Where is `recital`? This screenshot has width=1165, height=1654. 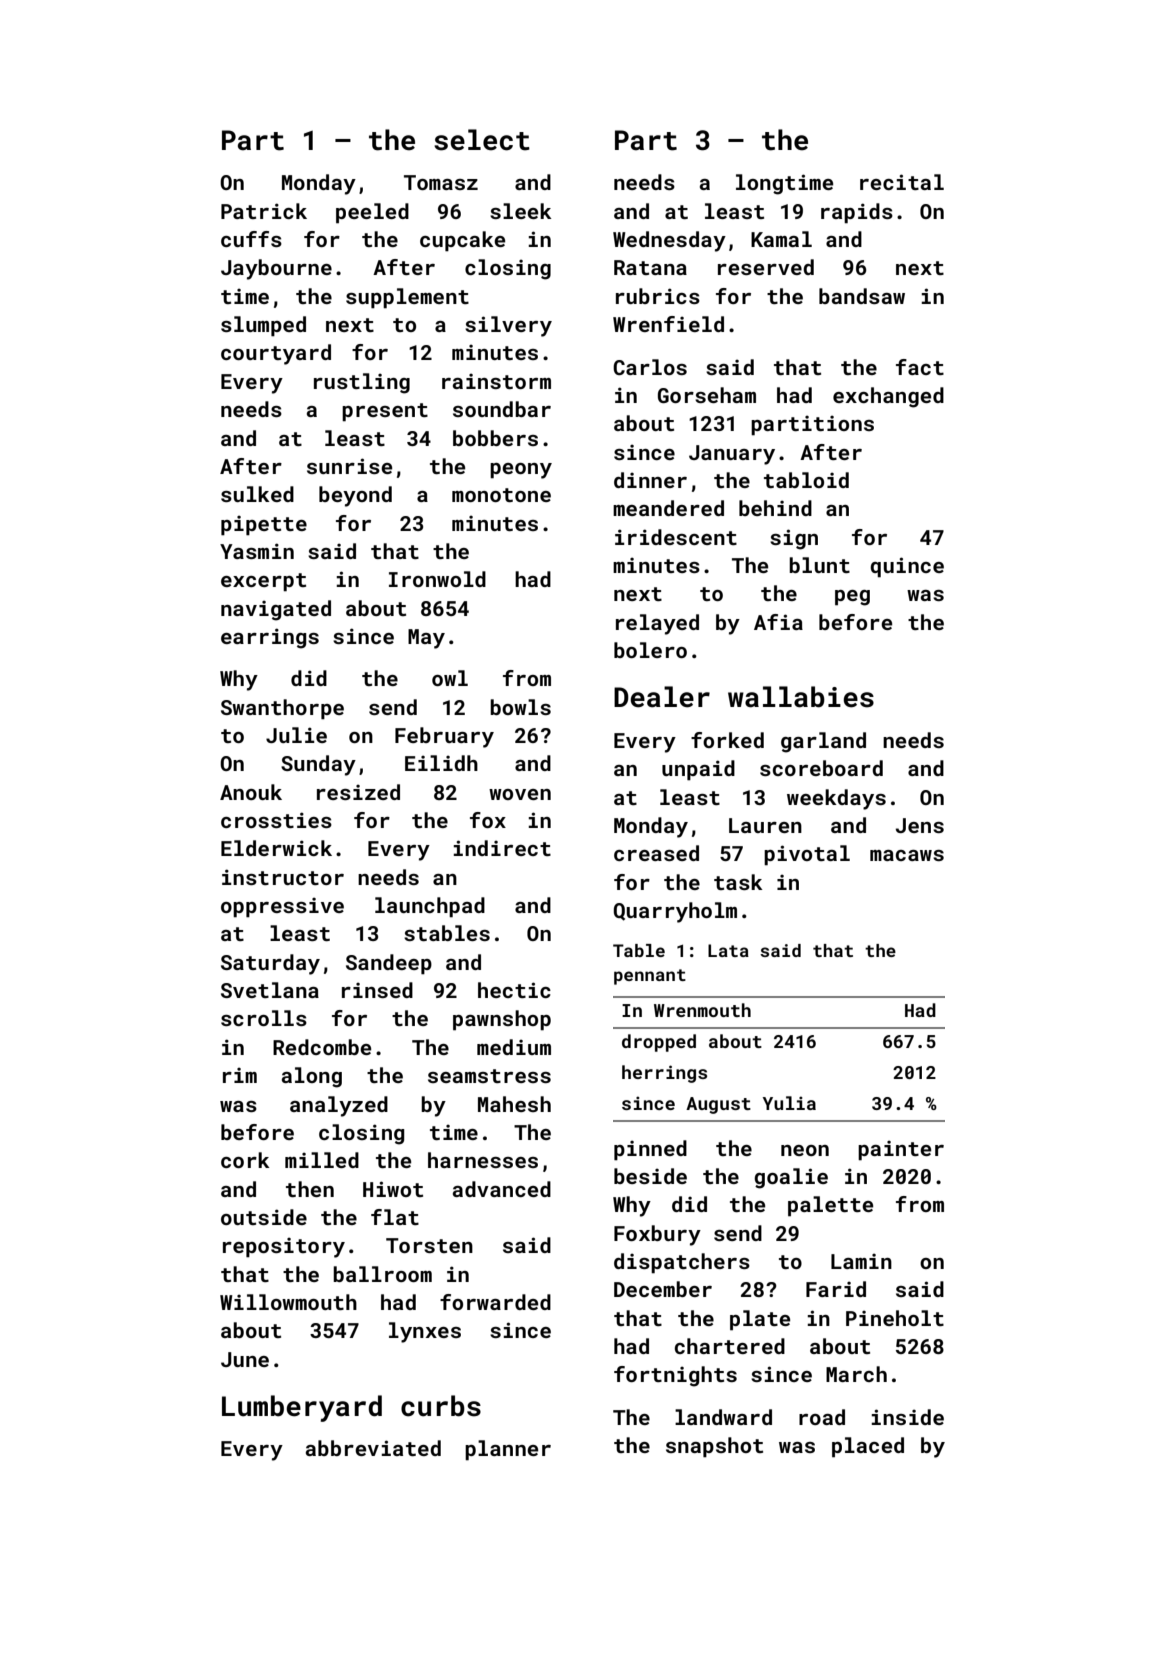
recital is located at coordinates (902, 182).
